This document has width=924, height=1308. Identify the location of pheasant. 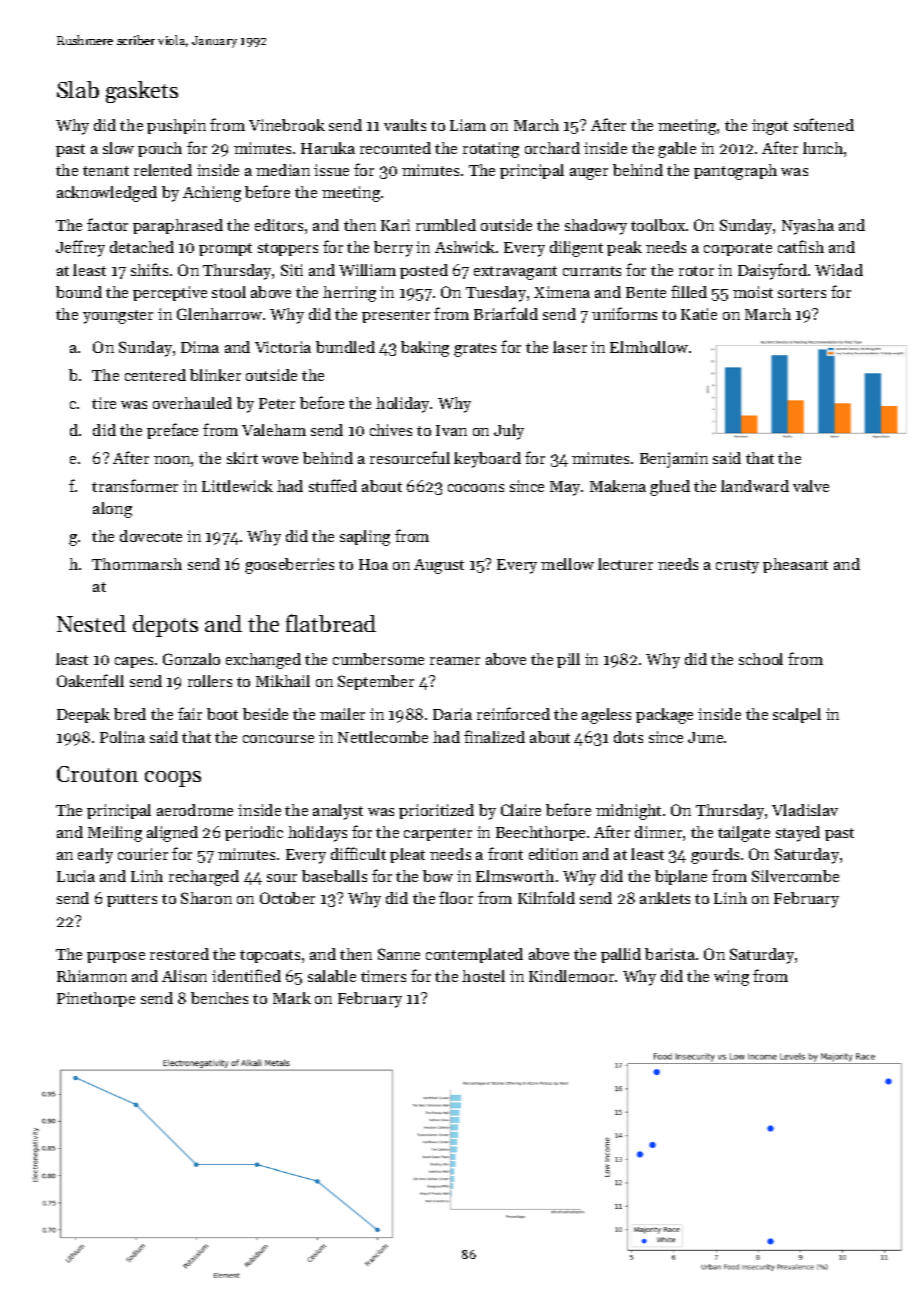
(795, 565).
